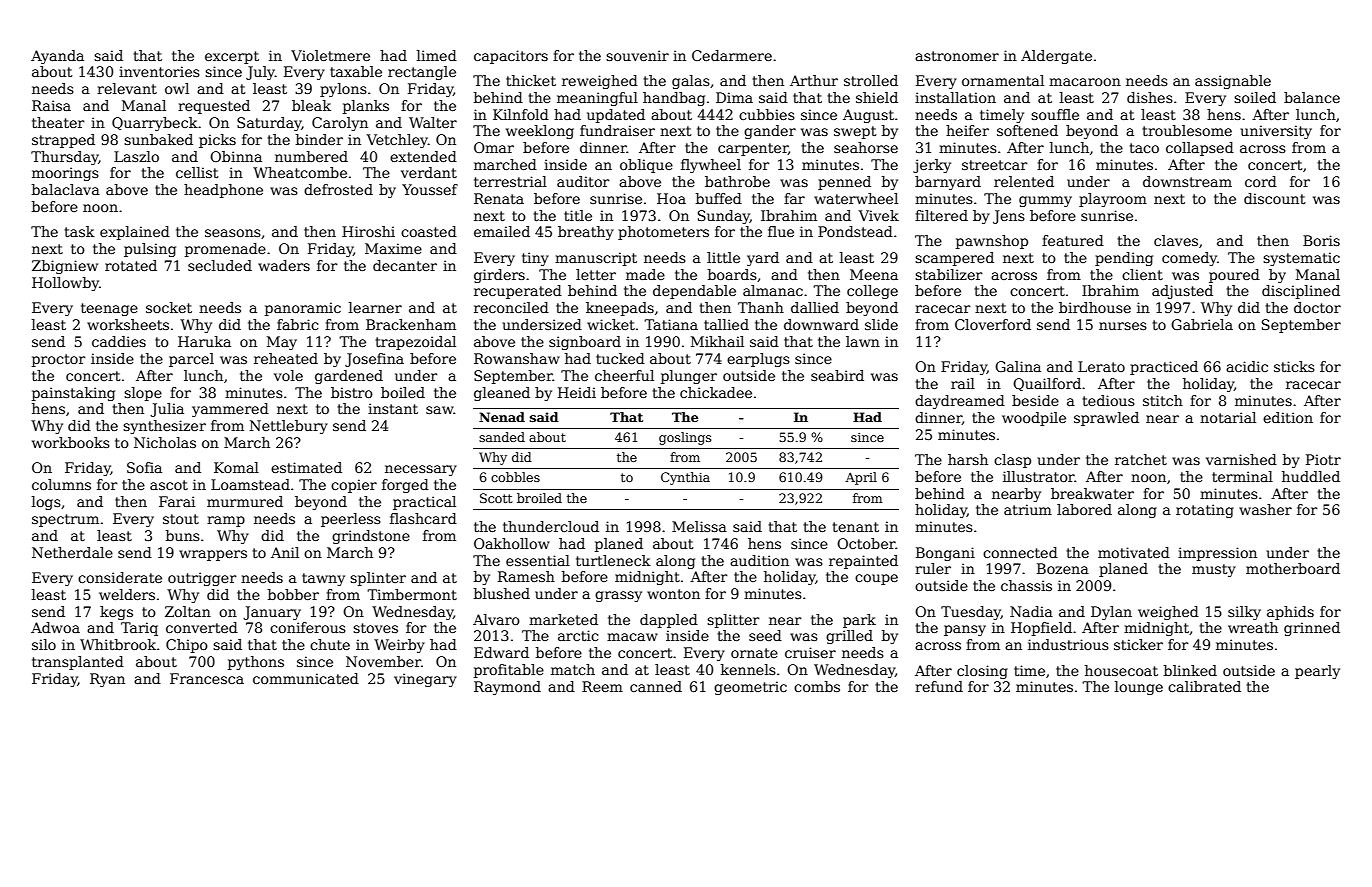 The height and width of the image is (887, 1372). What do you see at coordinates (71, 442) in the image?
I see `workbooks` at bounding box center [71, 442].
